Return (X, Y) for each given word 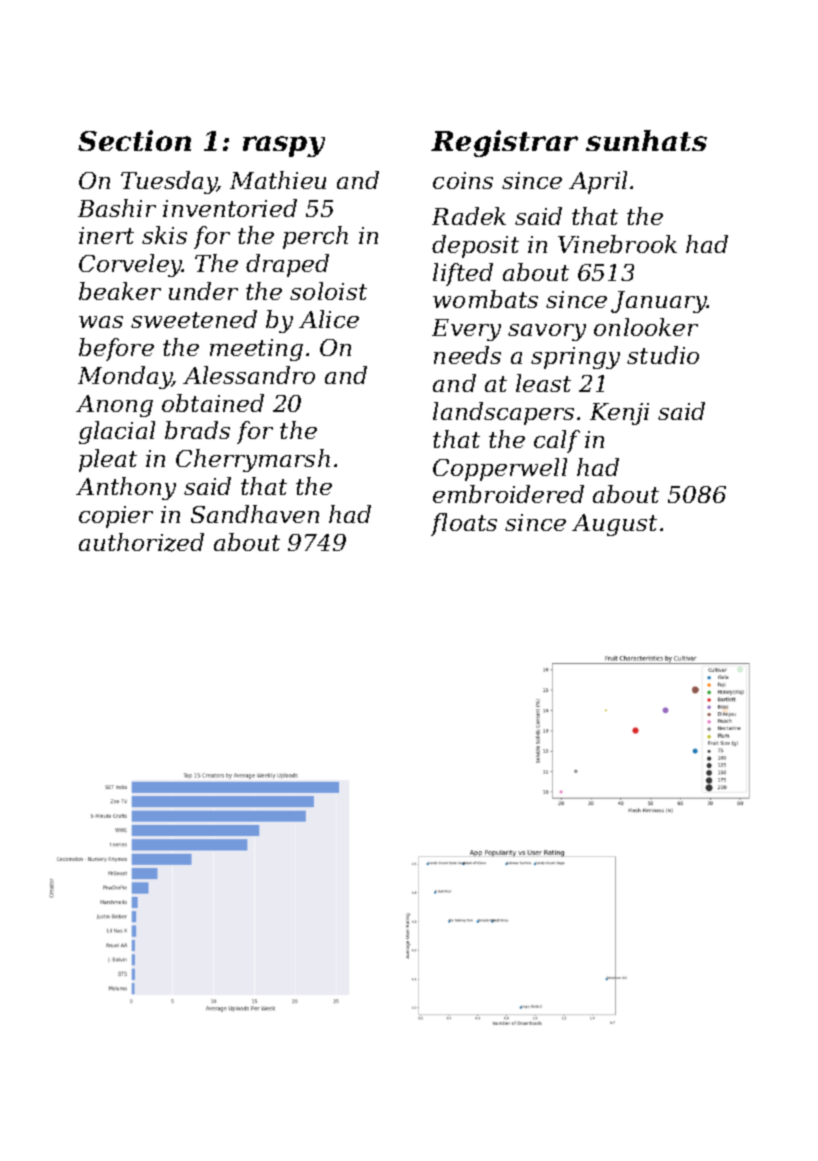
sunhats (646, 140)
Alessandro (249, 375)
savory (547, 332)
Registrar (504, 143)
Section (134, 140)
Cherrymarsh (253, 460)
